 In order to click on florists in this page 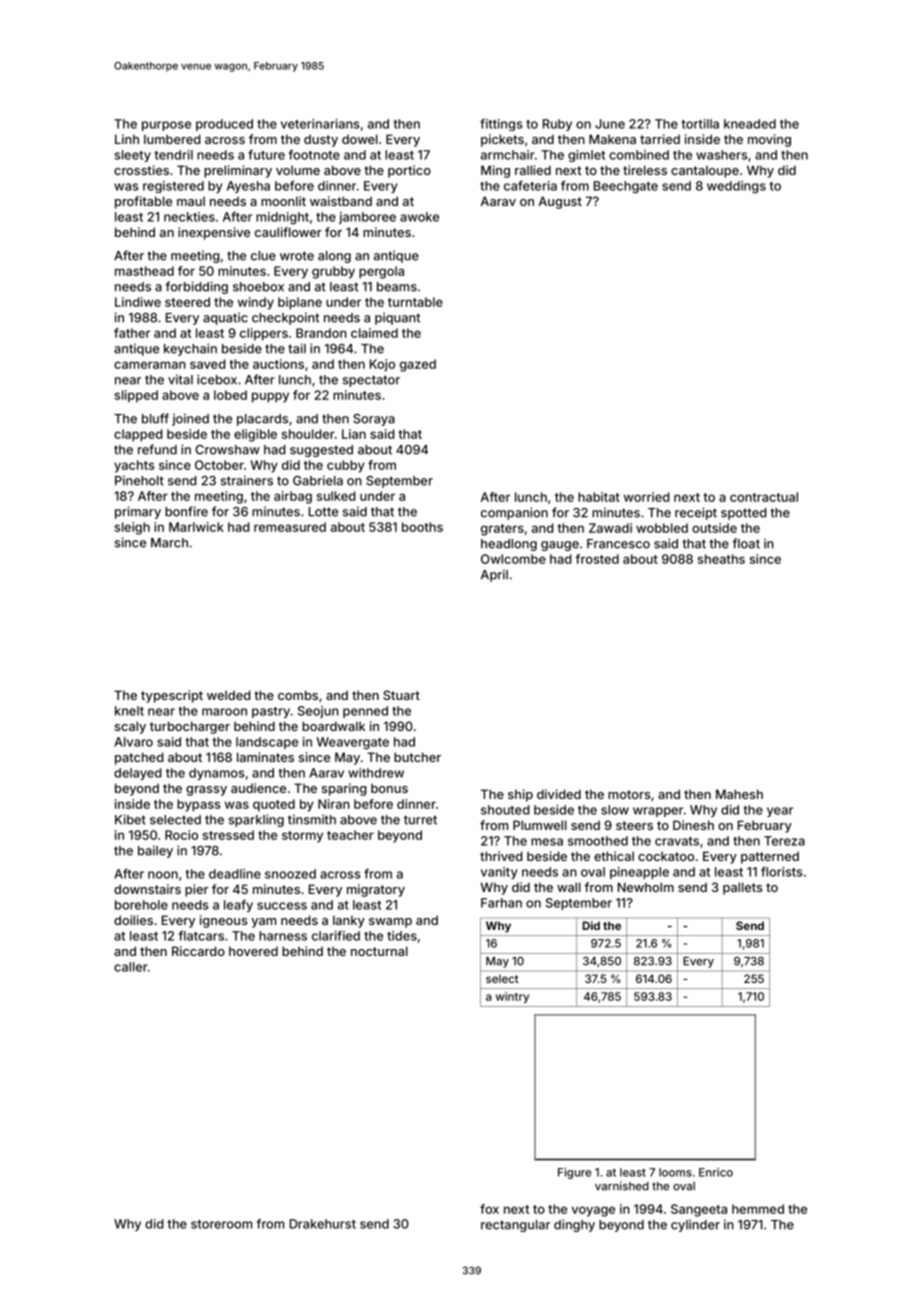, I will do `click(782, 872)`.
